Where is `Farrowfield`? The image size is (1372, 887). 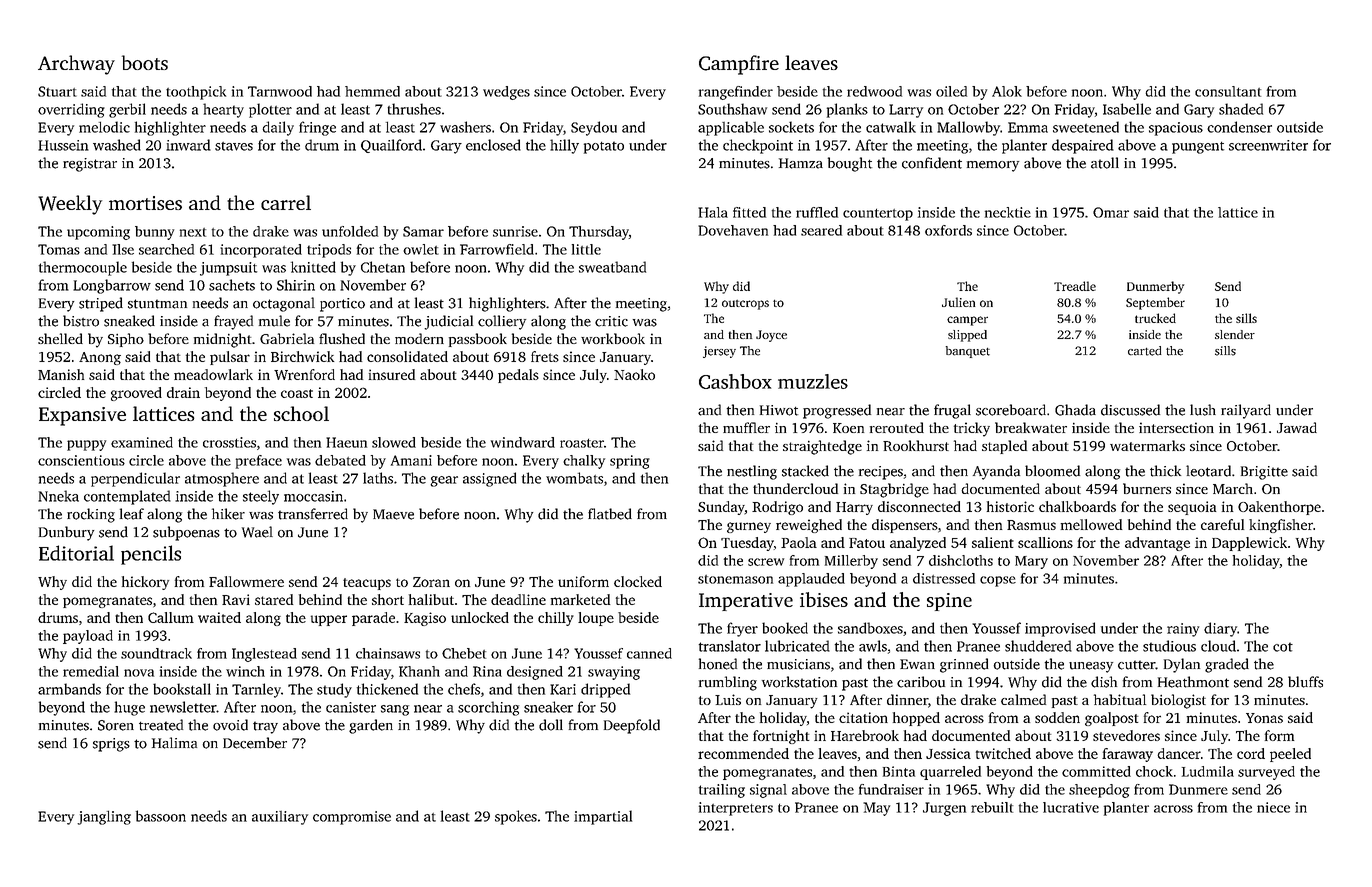 Farrowfield is located at coordinates (497, 249).
